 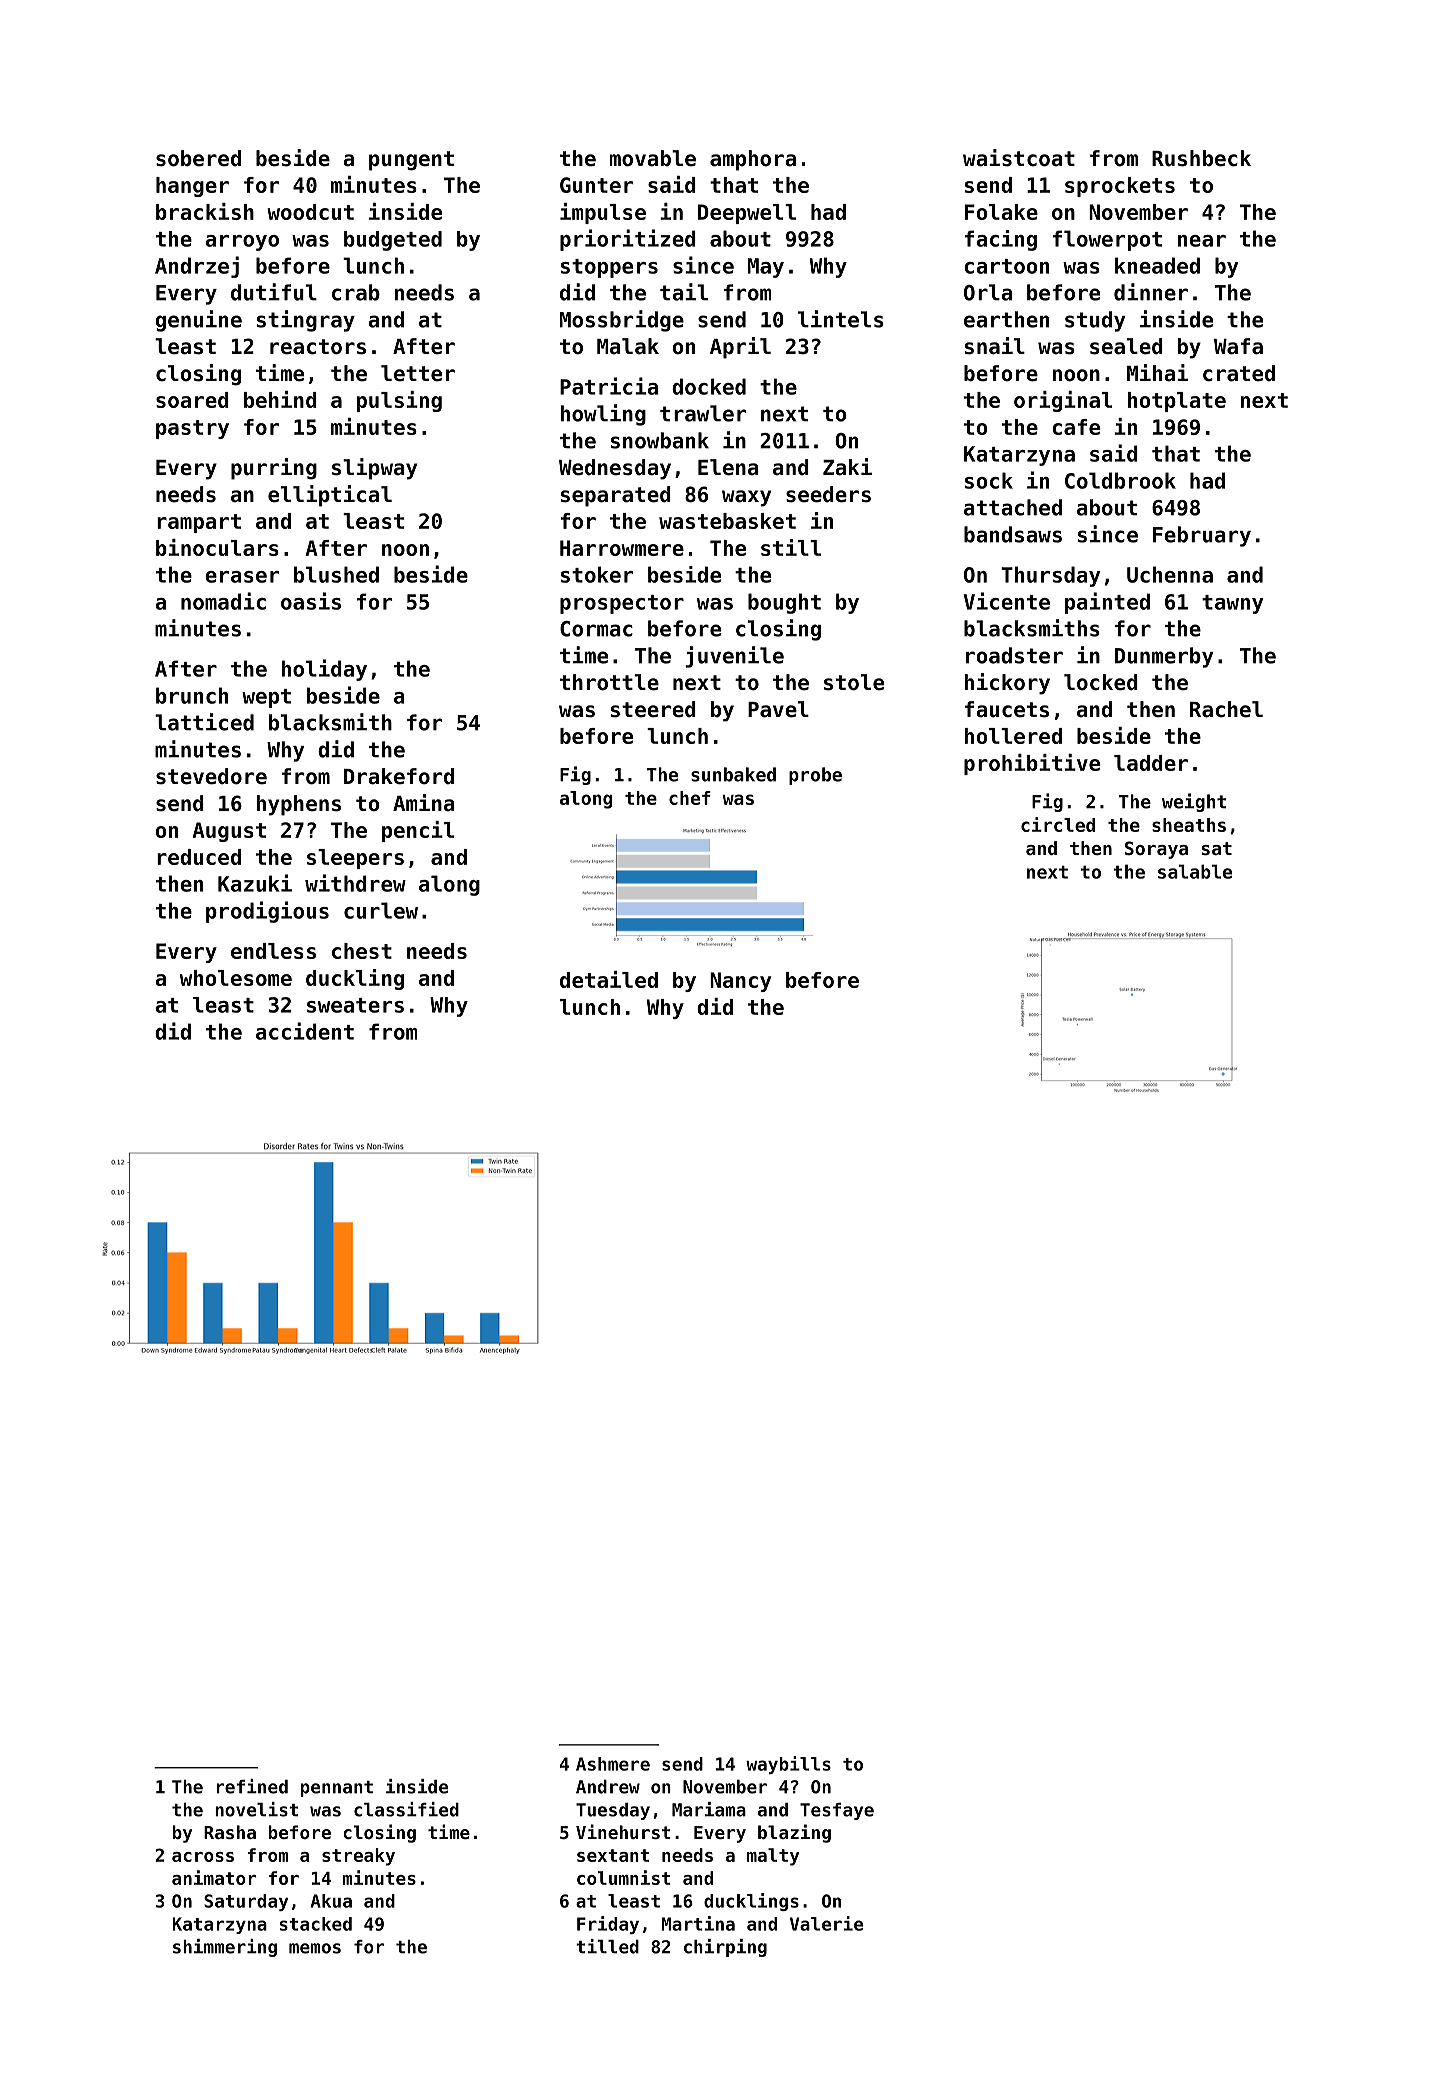 I want to click on Rushbeck, so click(x=1201, y=158).
